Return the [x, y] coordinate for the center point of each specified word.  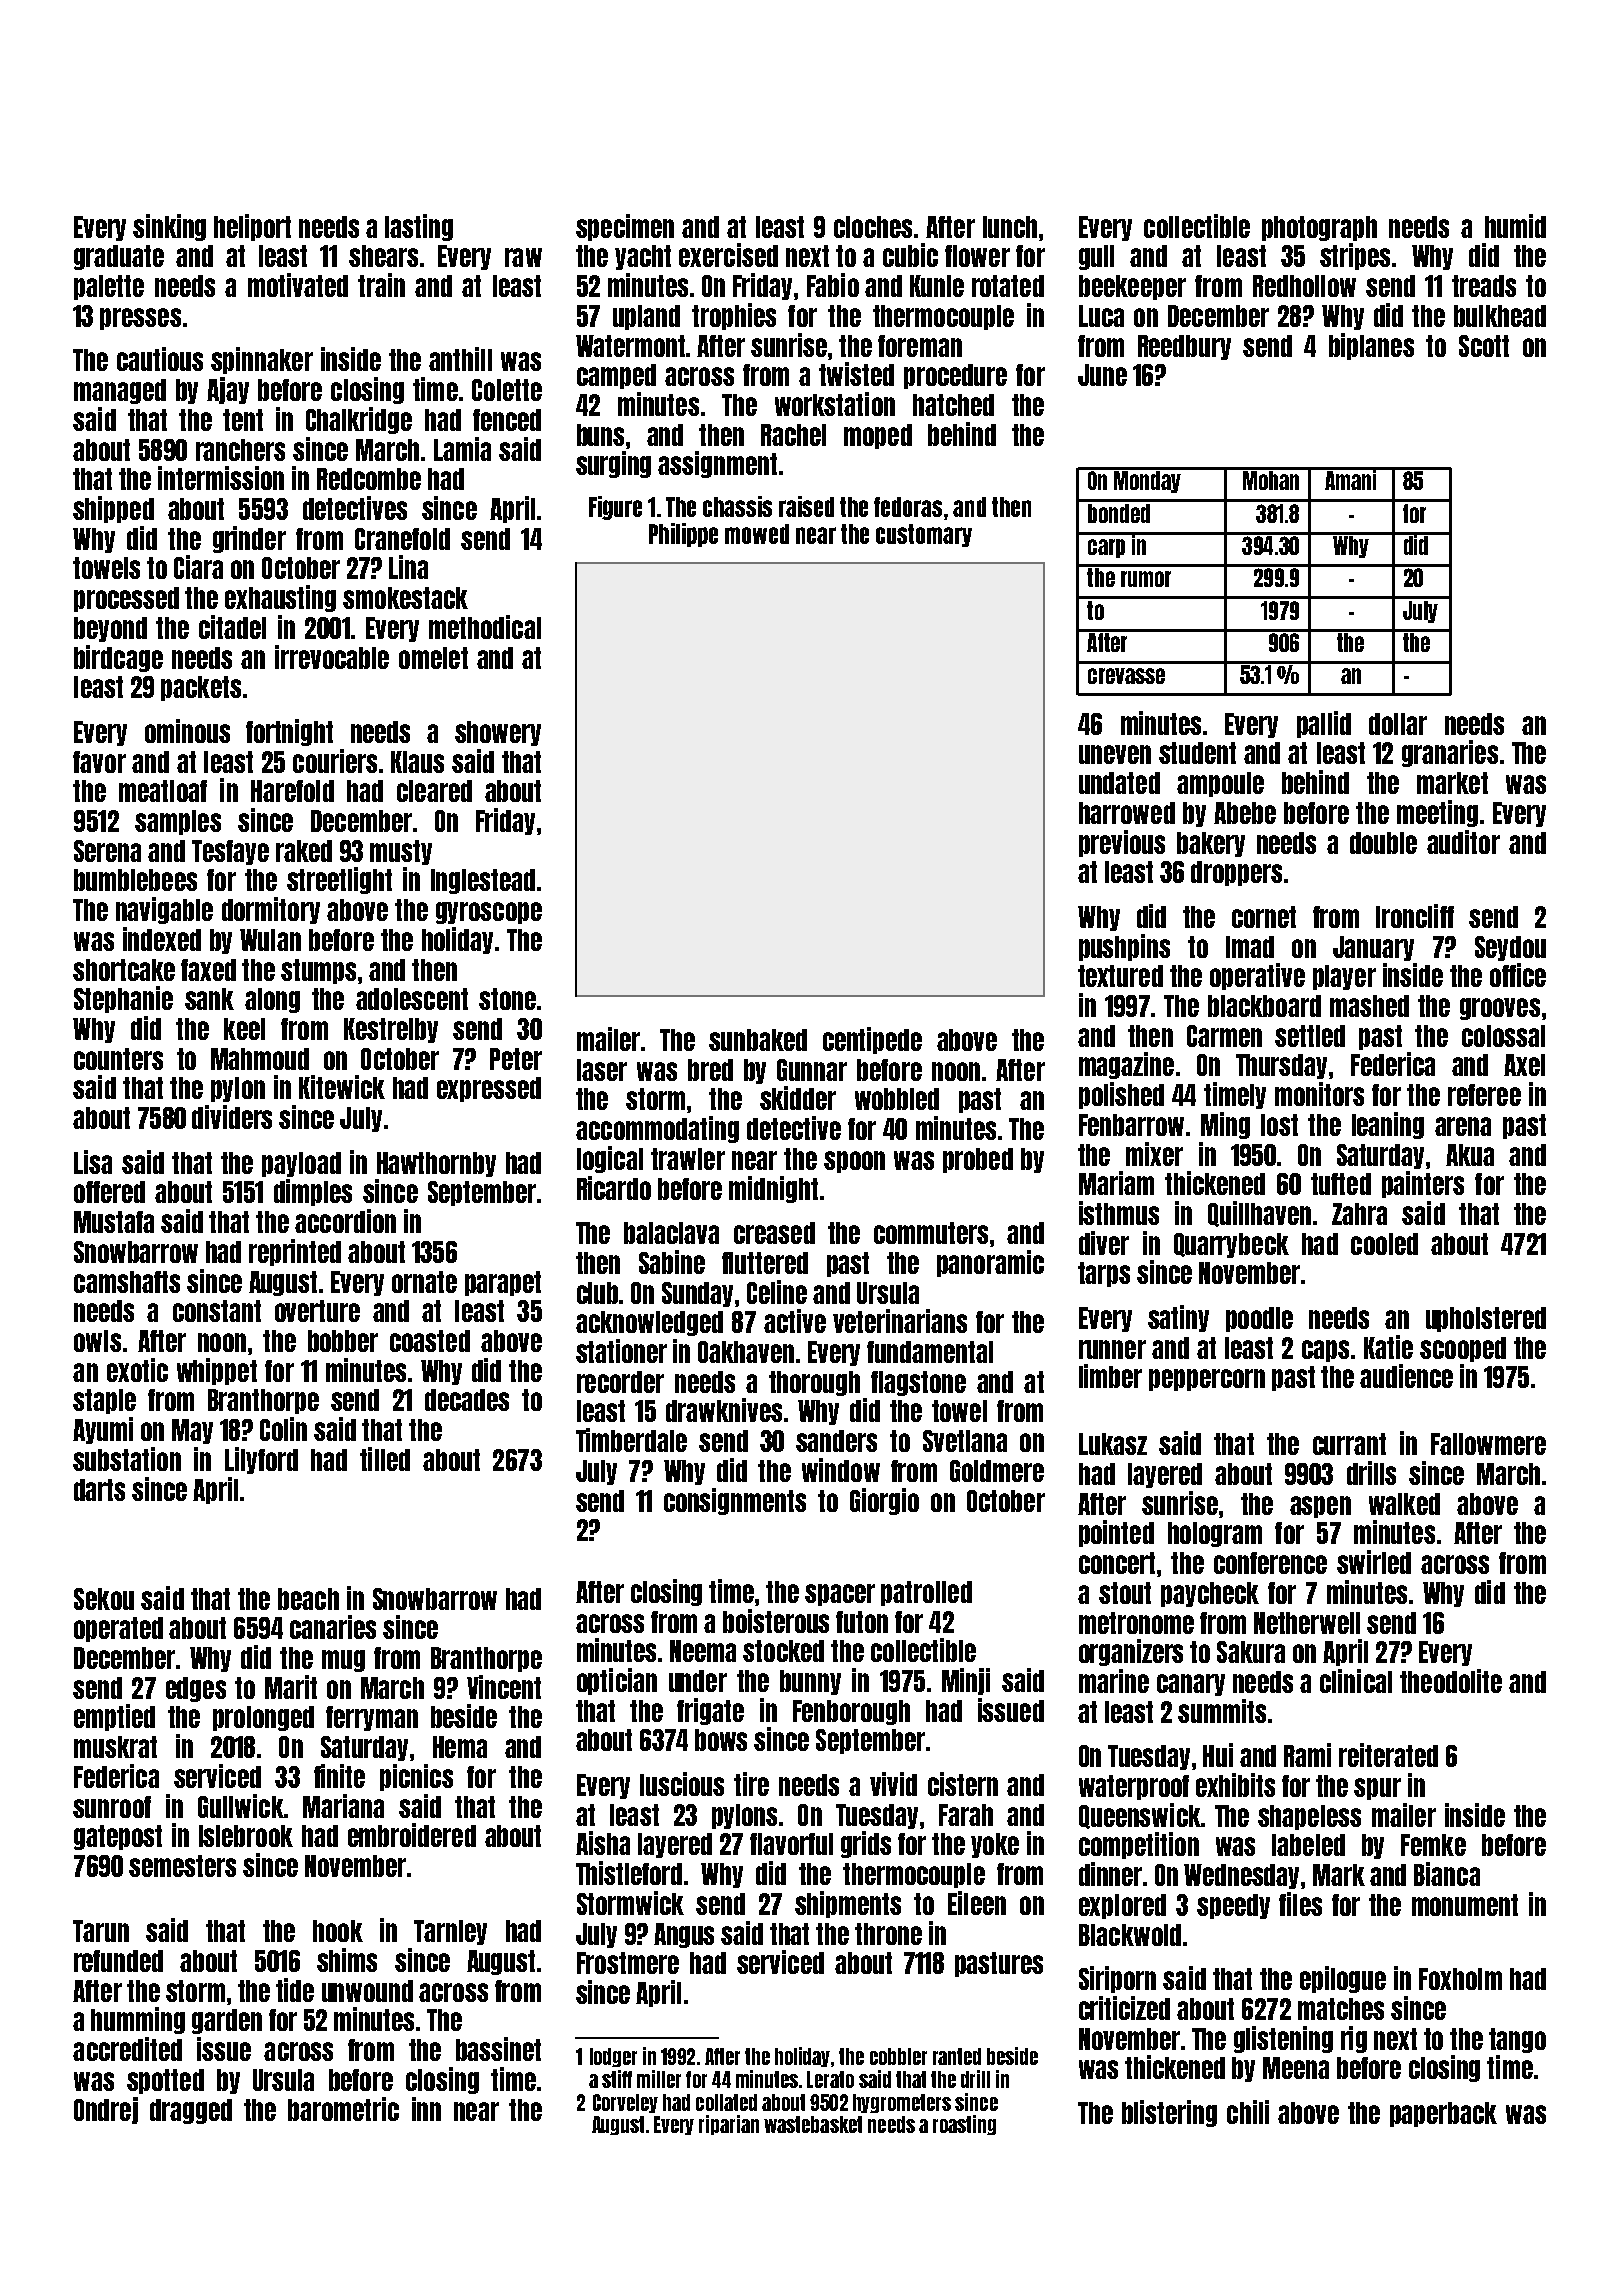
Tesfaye [230, 852]
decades [467, 1400]
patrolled [926, 1593]
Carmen [1224, 1036]
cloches [873, 227]
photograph [1319, 228]
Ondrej [106, 2110]
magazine [1126, 1065]
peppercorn [1207, 1380]
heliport [252, 227]
